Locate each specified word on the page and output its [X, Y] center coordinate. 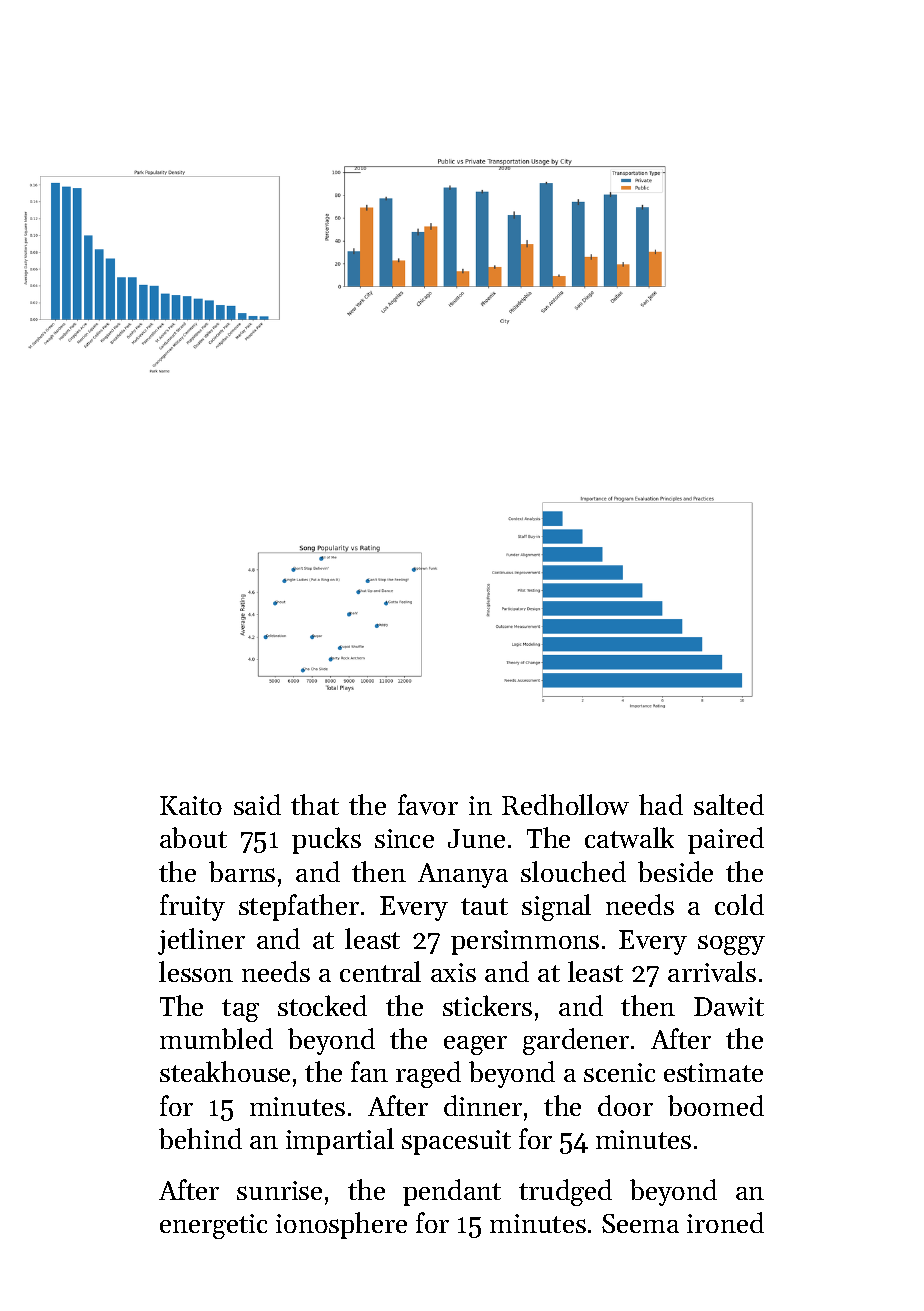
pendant [452, 1192]
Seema [640, 1223]
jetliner [201, 941]
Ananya [463, 875]
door [625, 1105]
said [257, 804]
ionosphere [341, 1225]
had [661, 804]
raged [428, 1074]
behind [200, 1138]
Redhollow [565, 804]
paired [726, 840]
